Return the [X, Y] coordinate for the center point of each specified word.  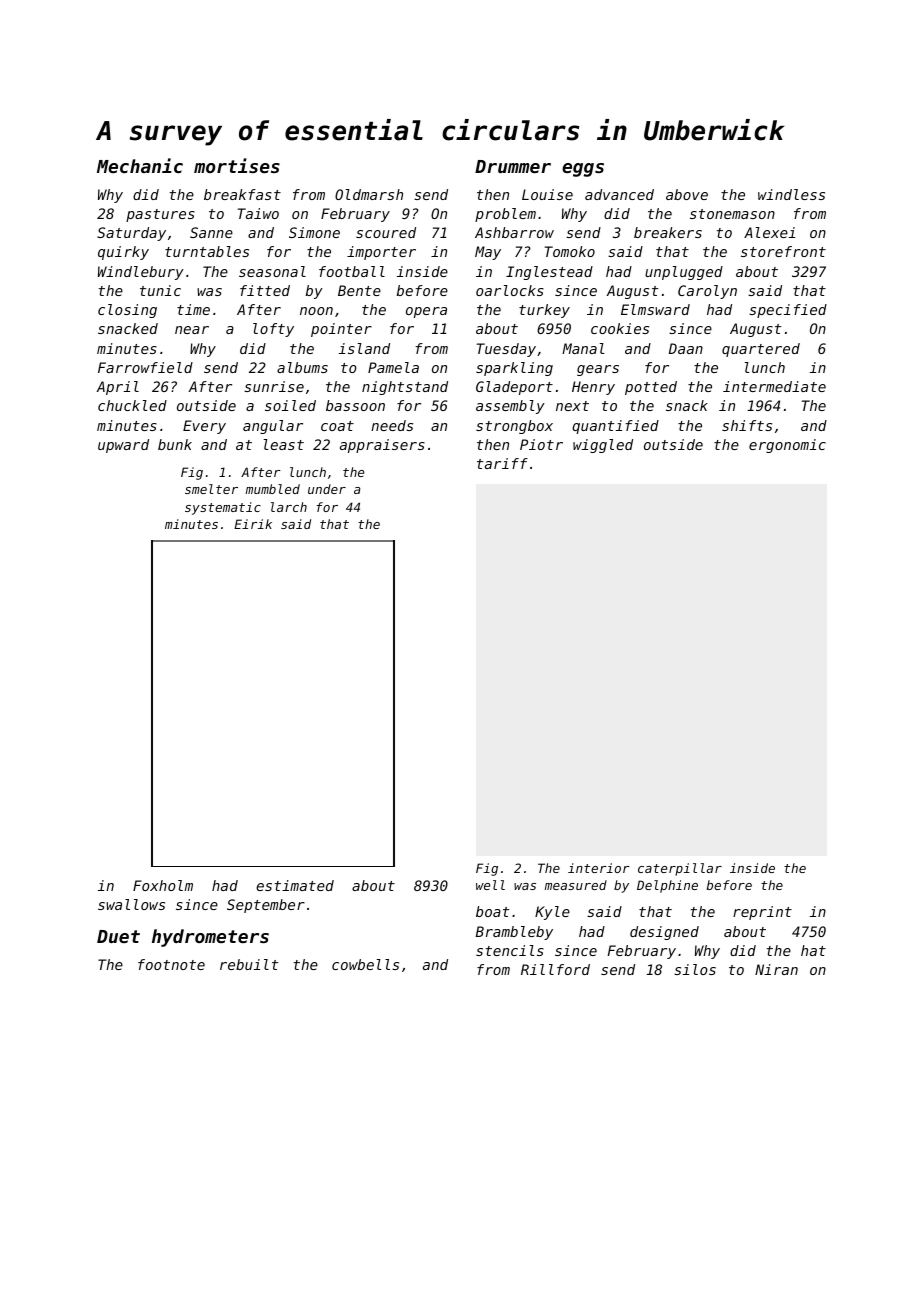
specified [788, 311]
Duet [118, 936]
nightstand [405, 388]
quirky [123, 253]
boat [493, 911]
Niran [776, 969]
